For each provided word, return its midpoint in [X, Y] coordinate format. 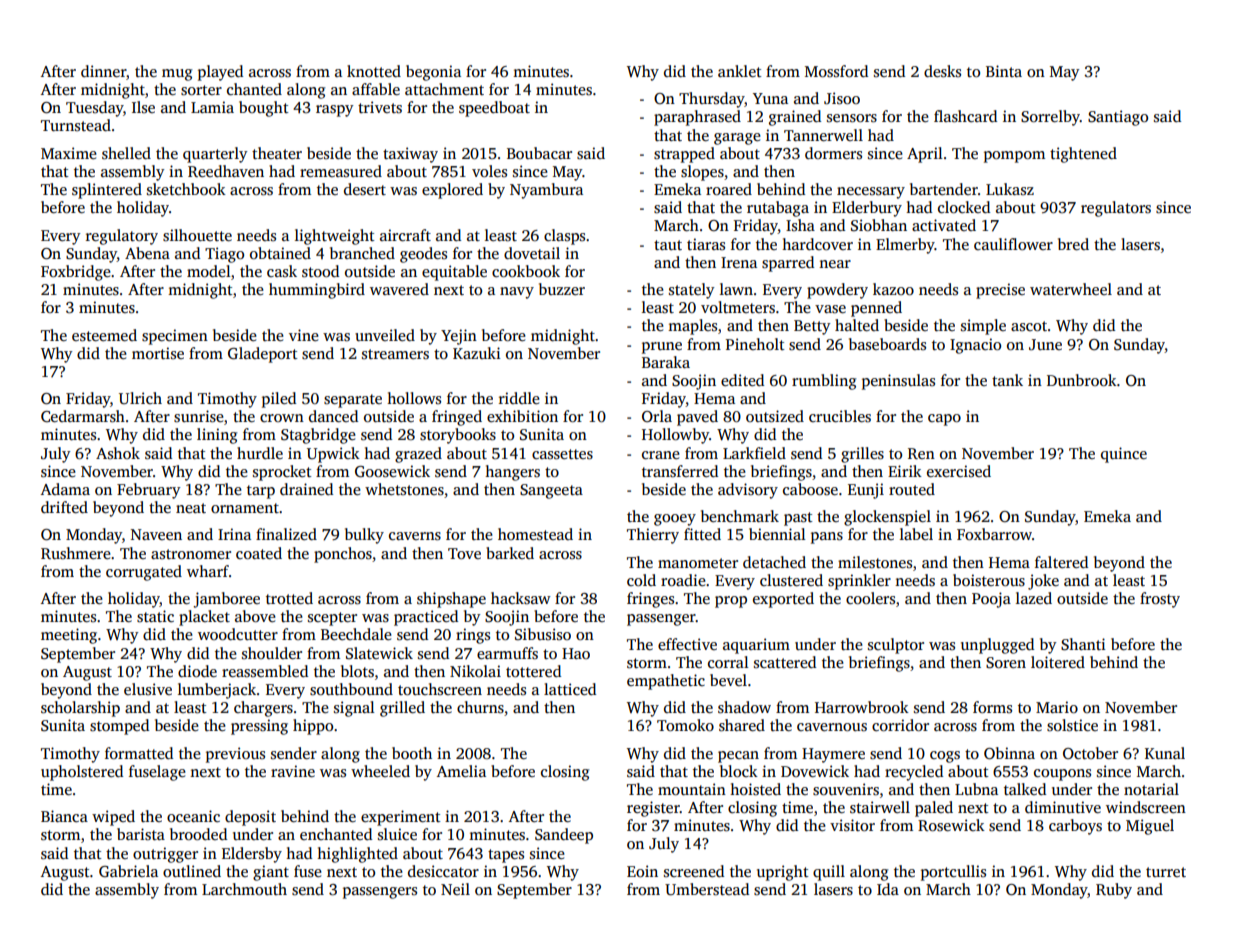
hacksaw [521, 598]
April [925, 155]
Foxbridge [76, 273]
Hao [576, 653]
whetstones [404, 489]
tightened [1083, 155]
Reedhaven [226, 171]
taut [668, 245]
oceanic [193, 816]
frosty [1160, 600]
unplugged [997, 646]
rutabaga [778, 209]
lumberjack [217, 691]
